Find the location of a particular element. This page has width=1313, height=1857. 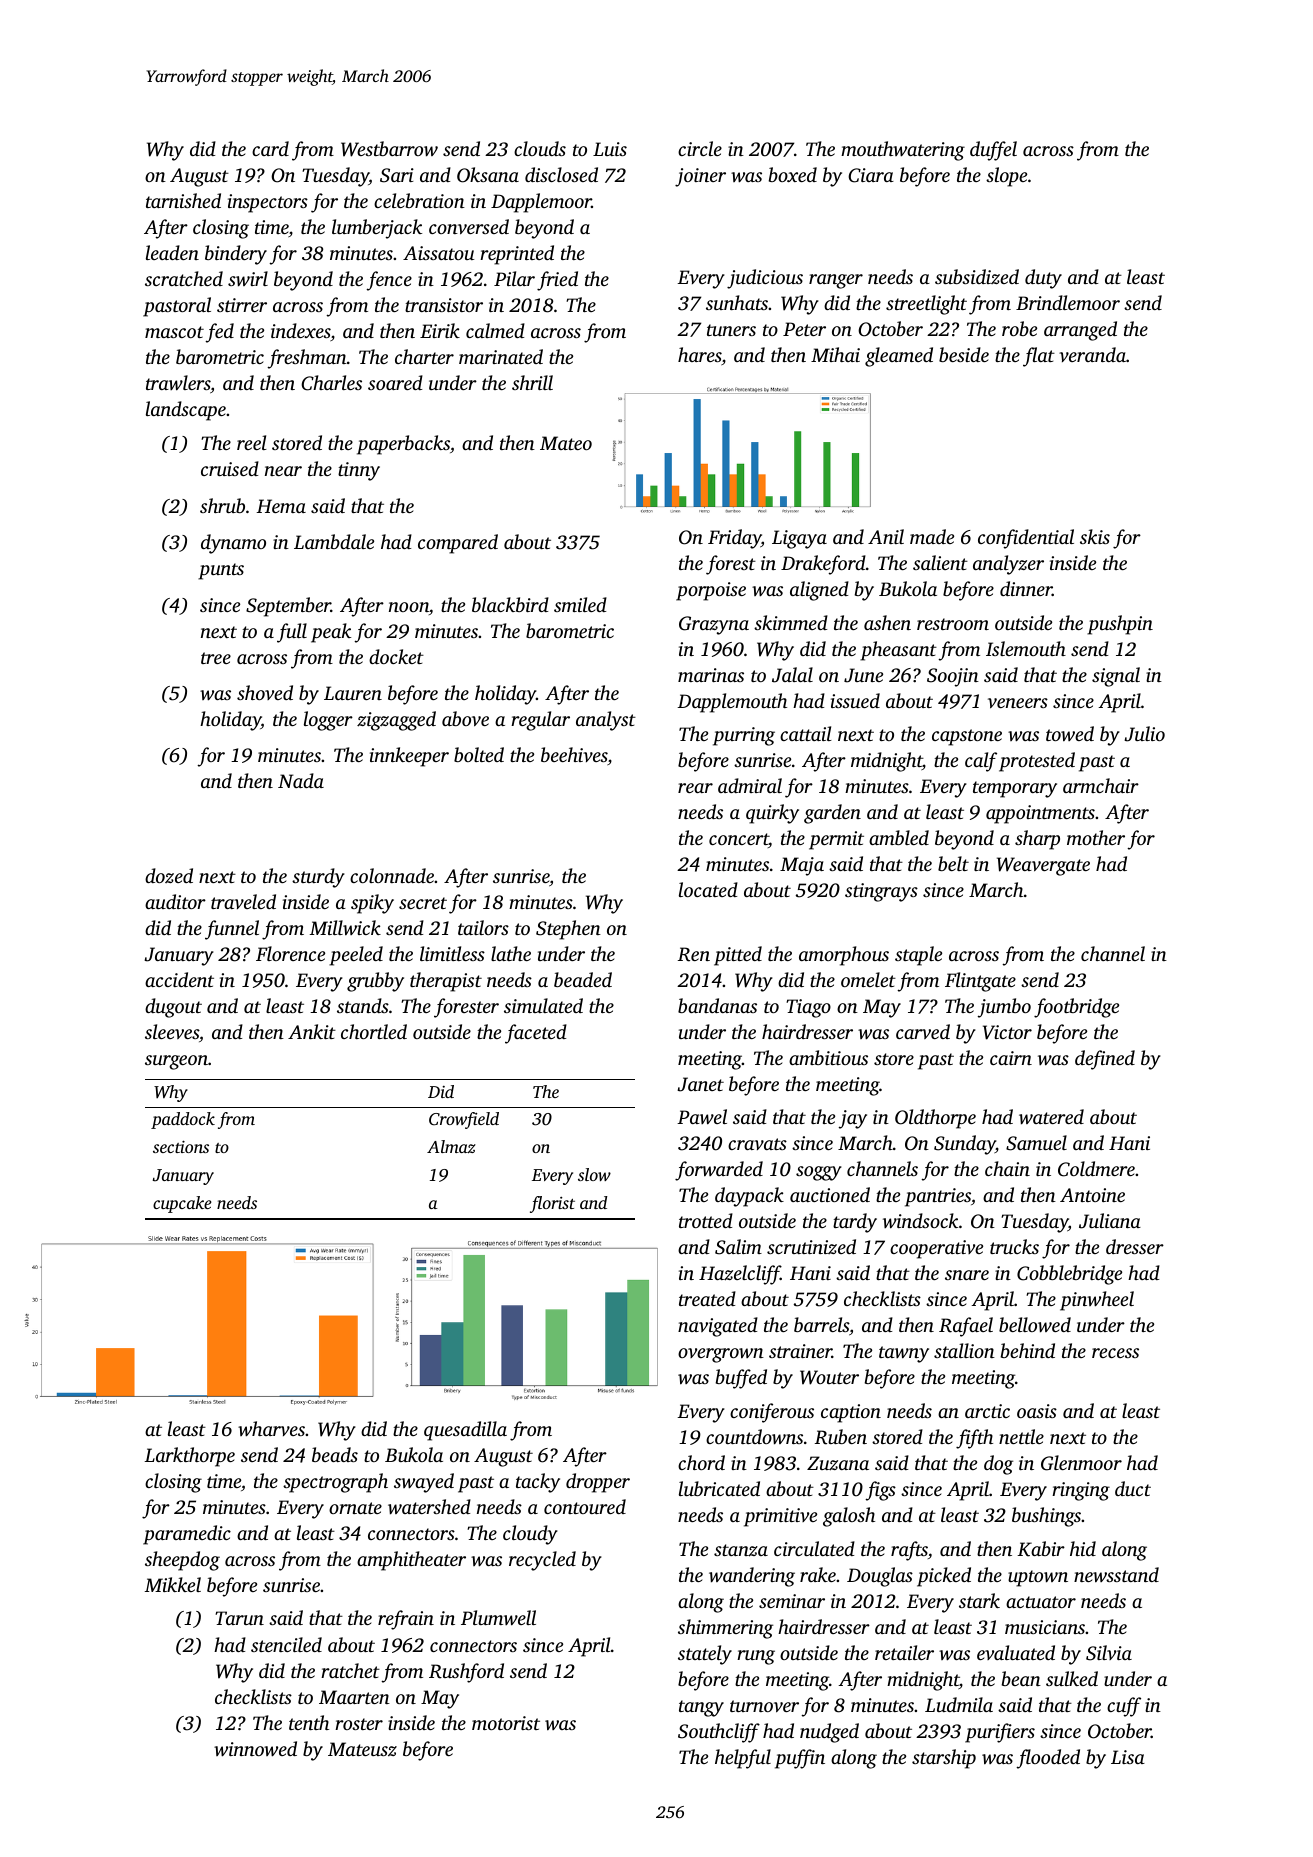

treated is located at coordinates (707, 1298).
